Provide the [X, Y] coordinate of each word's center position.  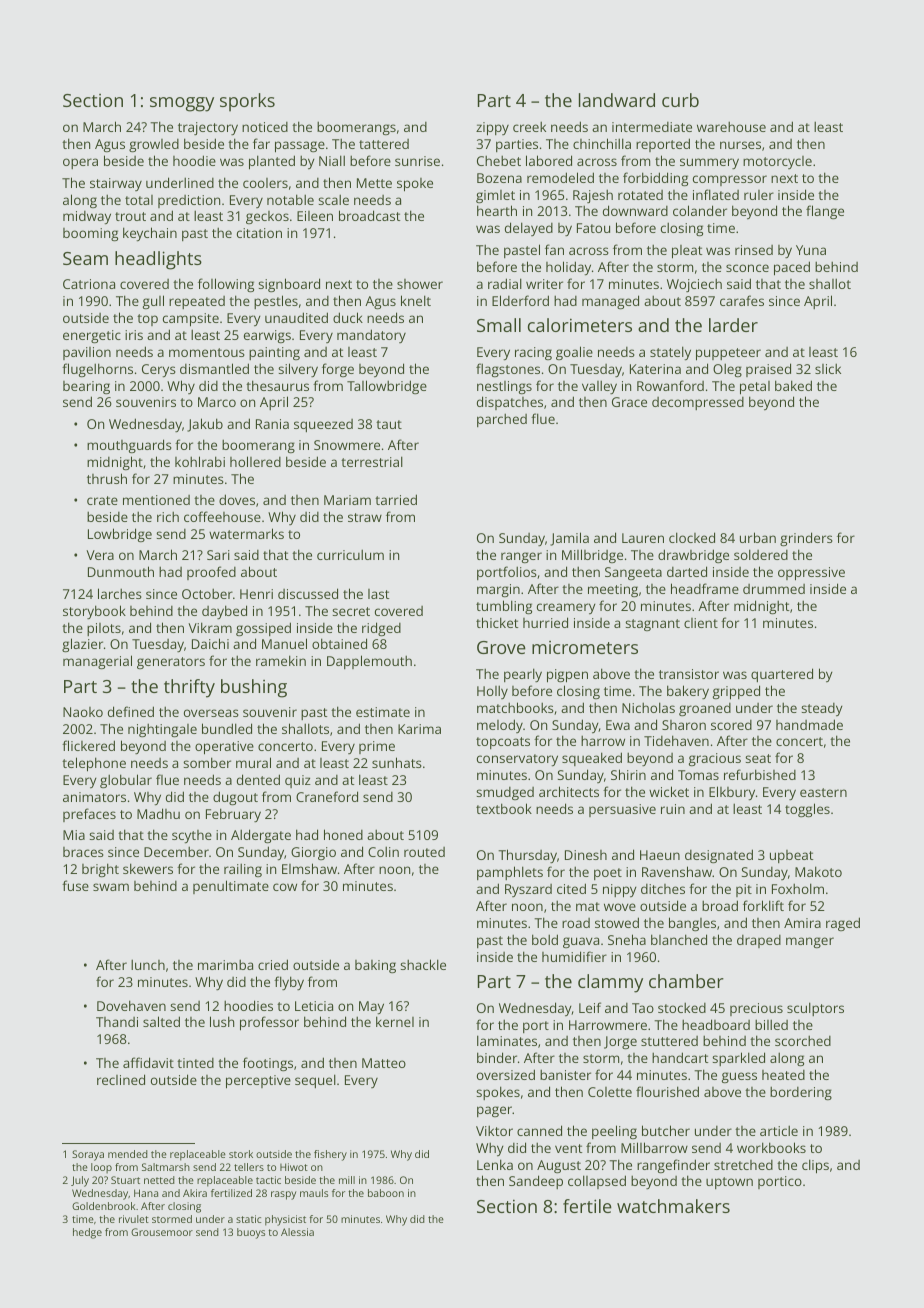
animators [94, 797]
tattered [384, 144]
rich [168, 516]
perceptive [258, 1082]
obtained [339, 643]
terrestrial [372, 461]
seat [758, 758]
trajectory [208, 128]
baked [793, 385]
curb [680, 100]
